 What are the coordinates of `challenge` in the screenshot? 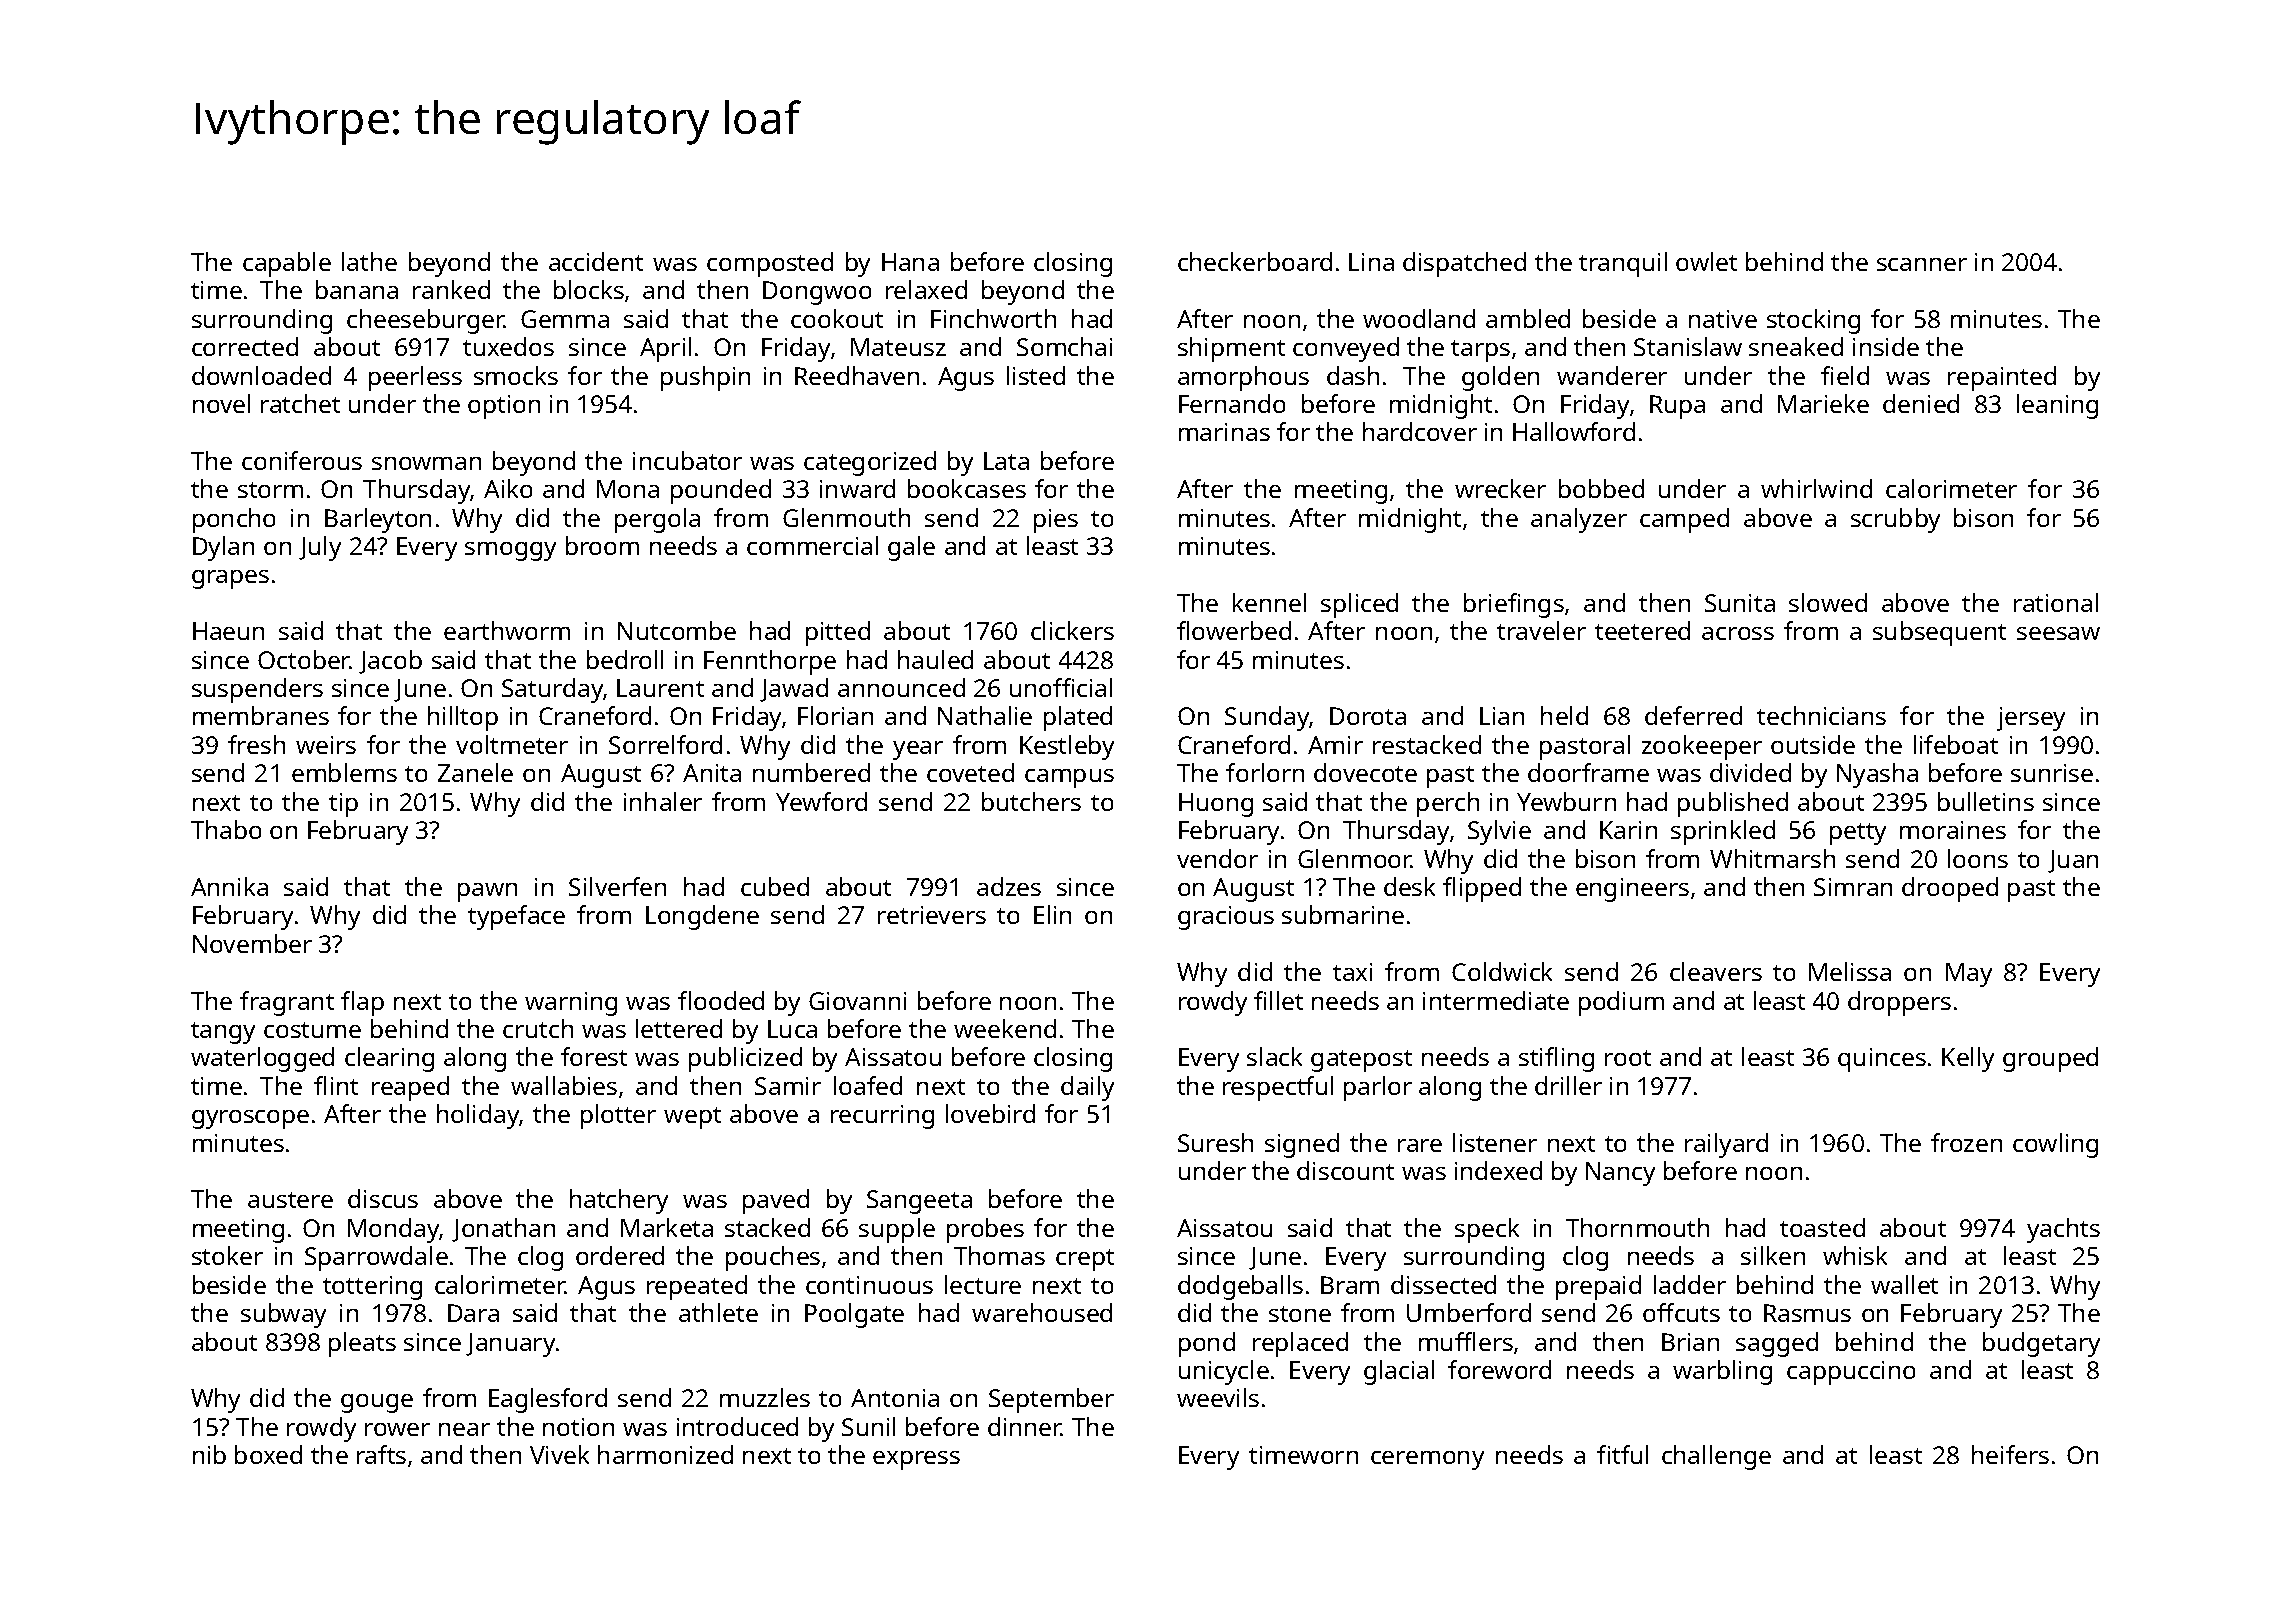 It's located at (1716, 1457).
